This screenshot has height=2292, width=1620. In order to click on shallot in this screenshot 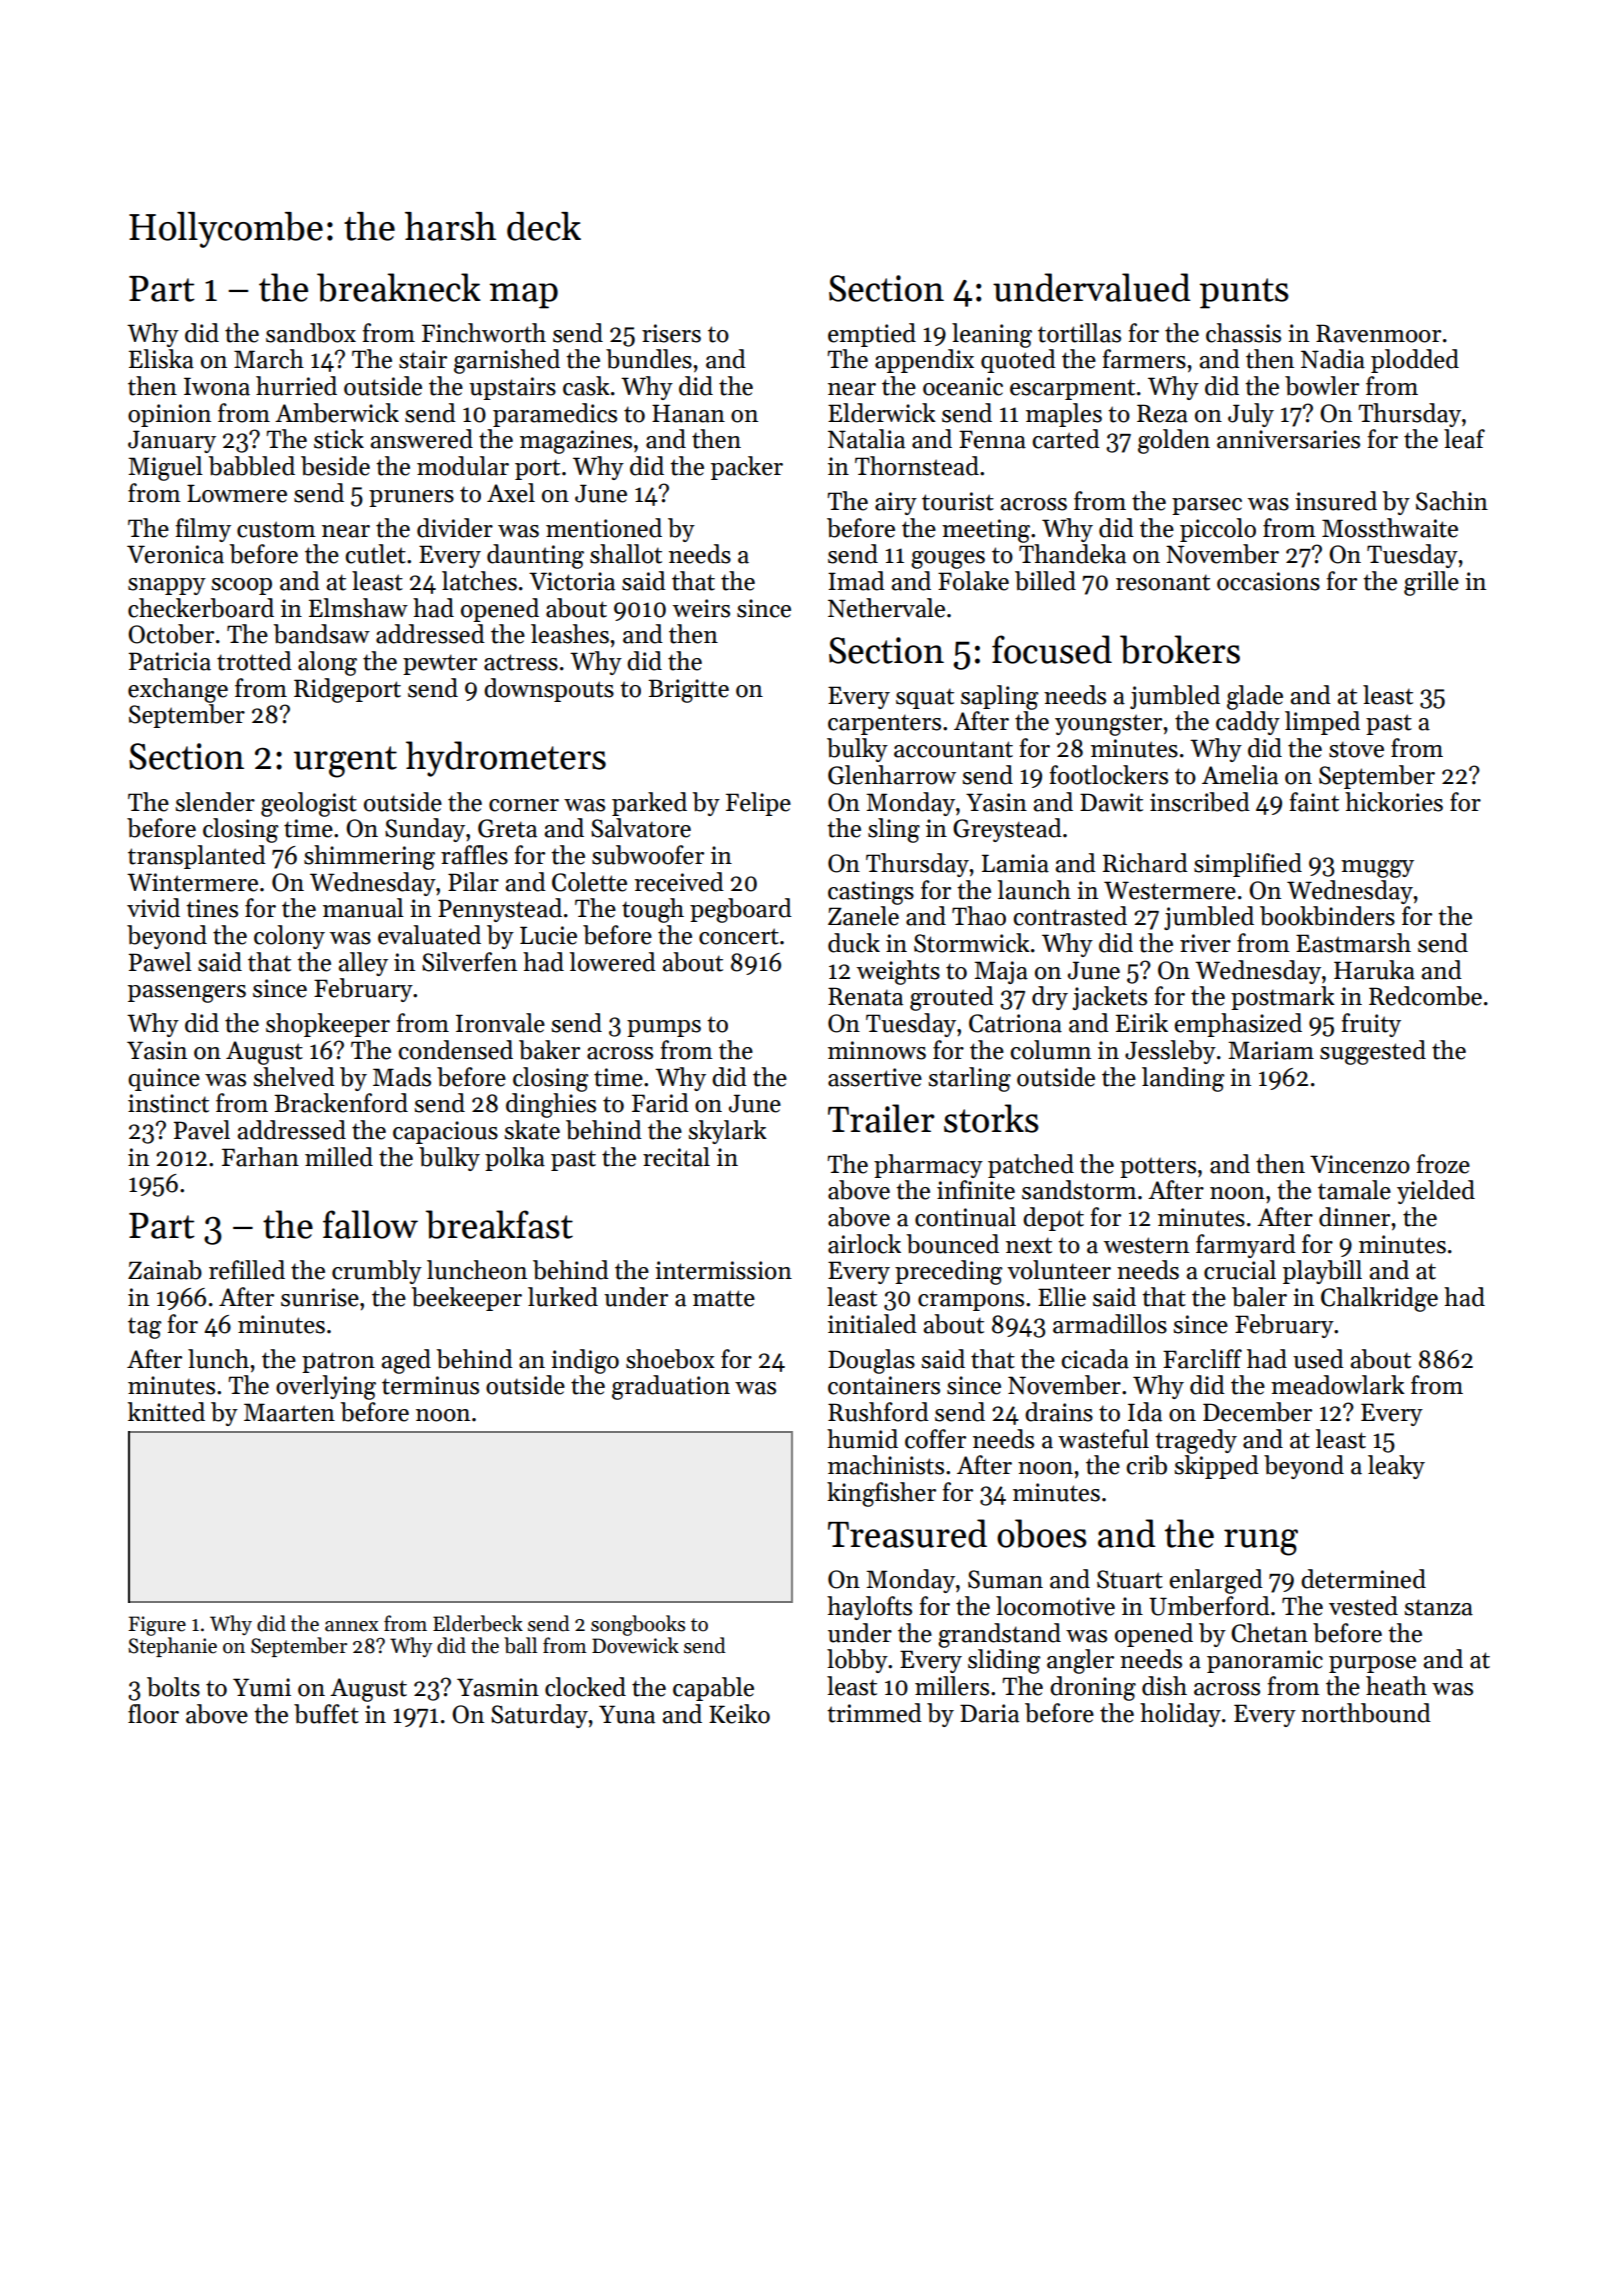, I will do `click(626, 554)`.
